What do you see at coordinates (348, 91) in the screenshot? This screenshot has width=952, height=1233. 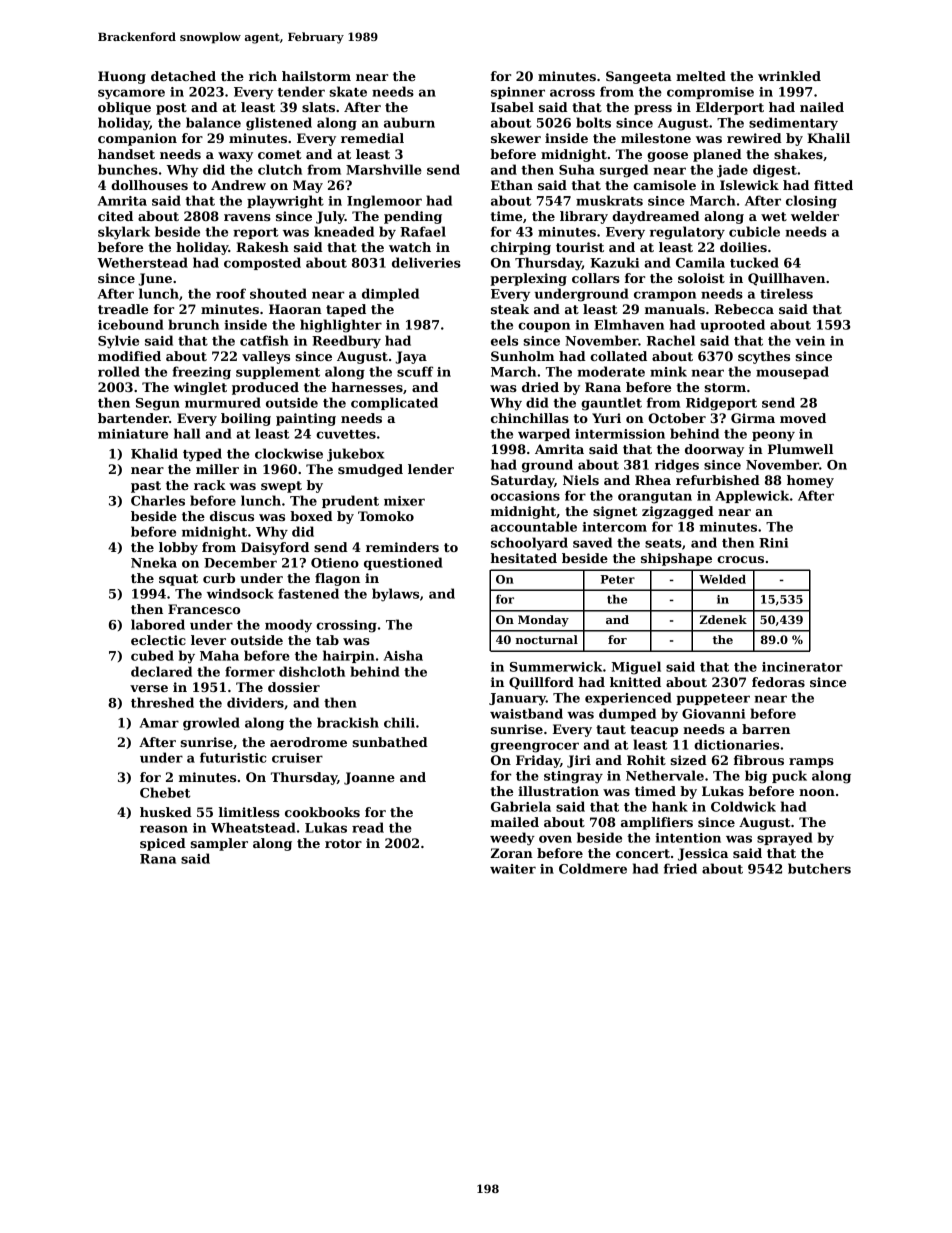 I see `skate` at bounding box center [348, 91].
